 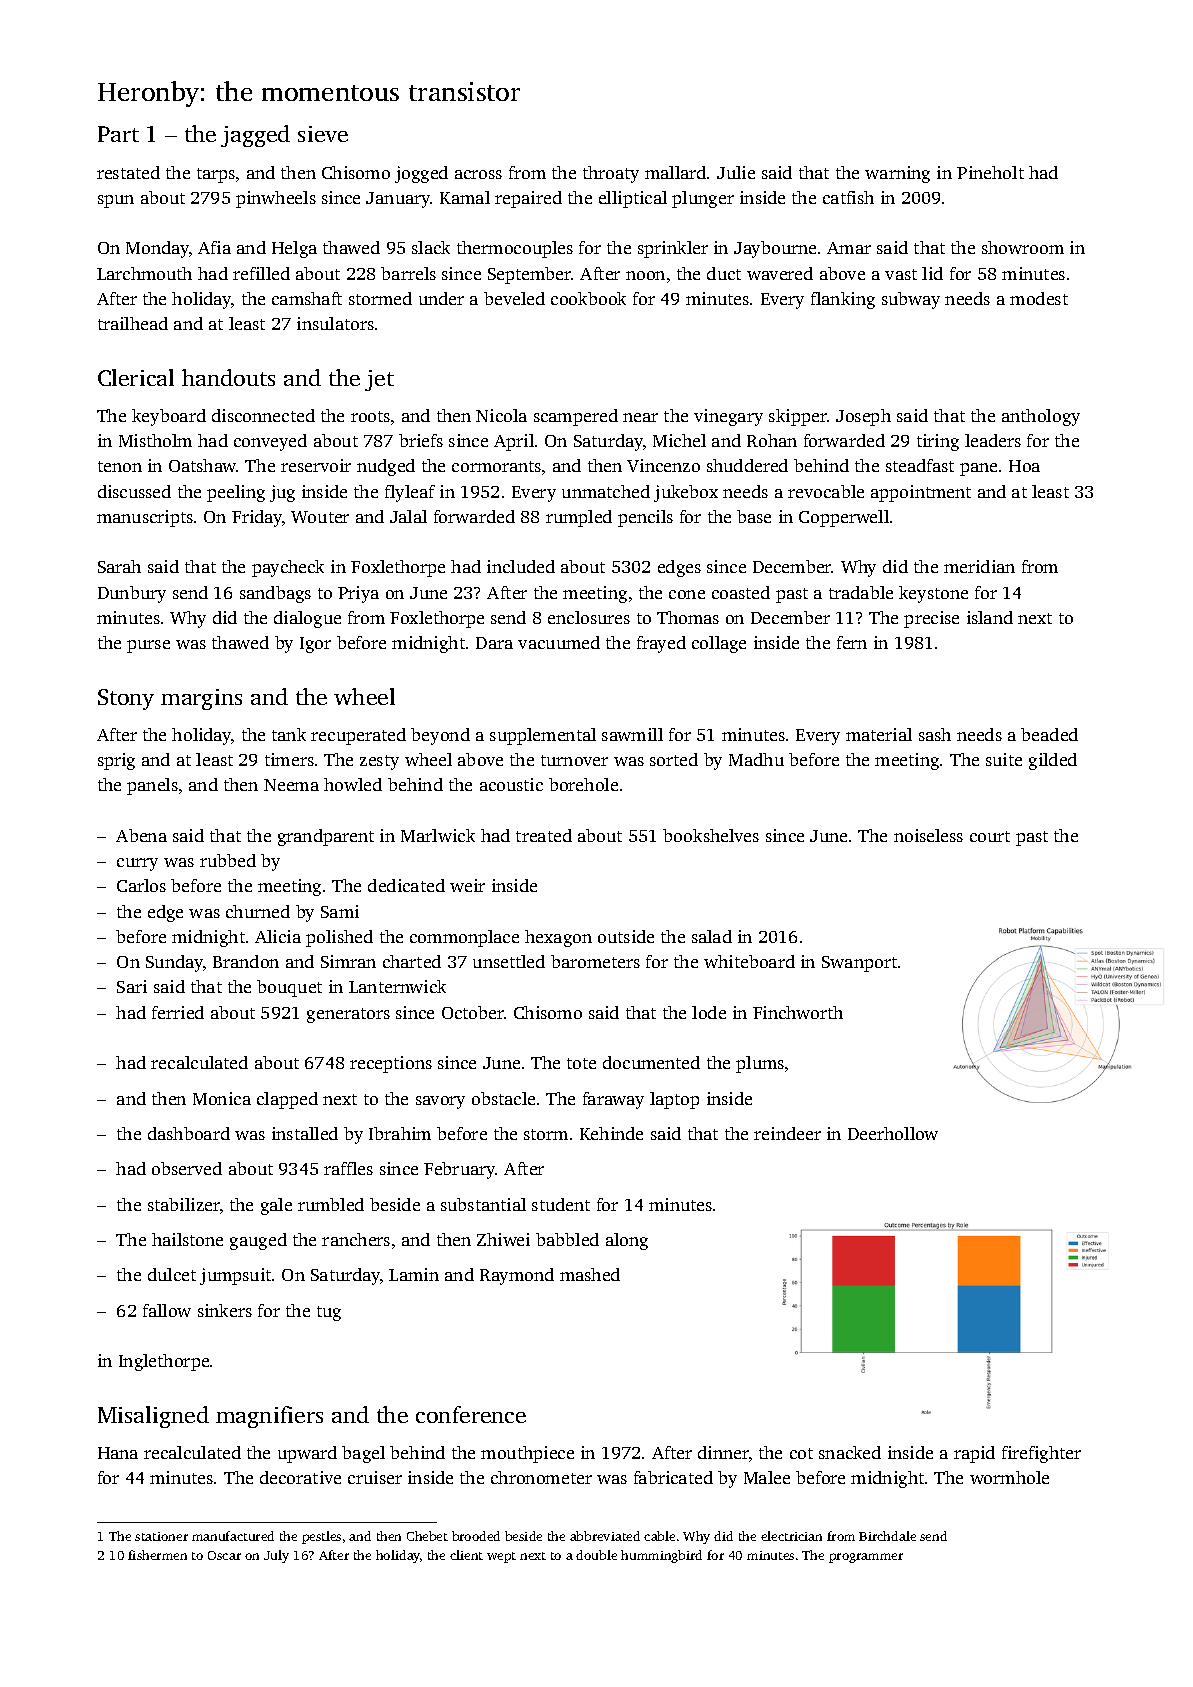 I want to click on Julie, so click(x=736, y=172).
